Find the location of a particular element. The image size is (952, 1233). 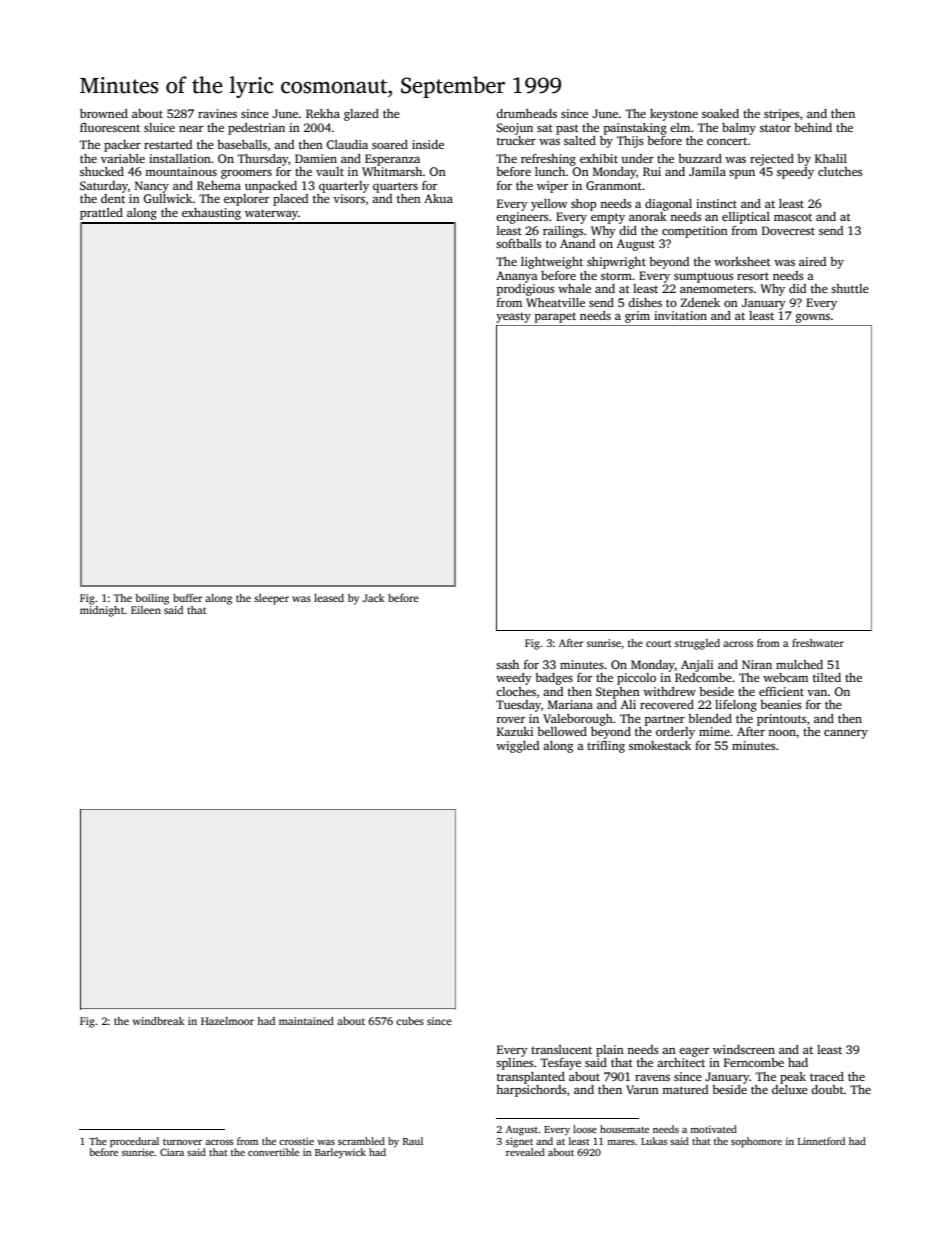

Ciara is located at coordinates (172, 1152).
